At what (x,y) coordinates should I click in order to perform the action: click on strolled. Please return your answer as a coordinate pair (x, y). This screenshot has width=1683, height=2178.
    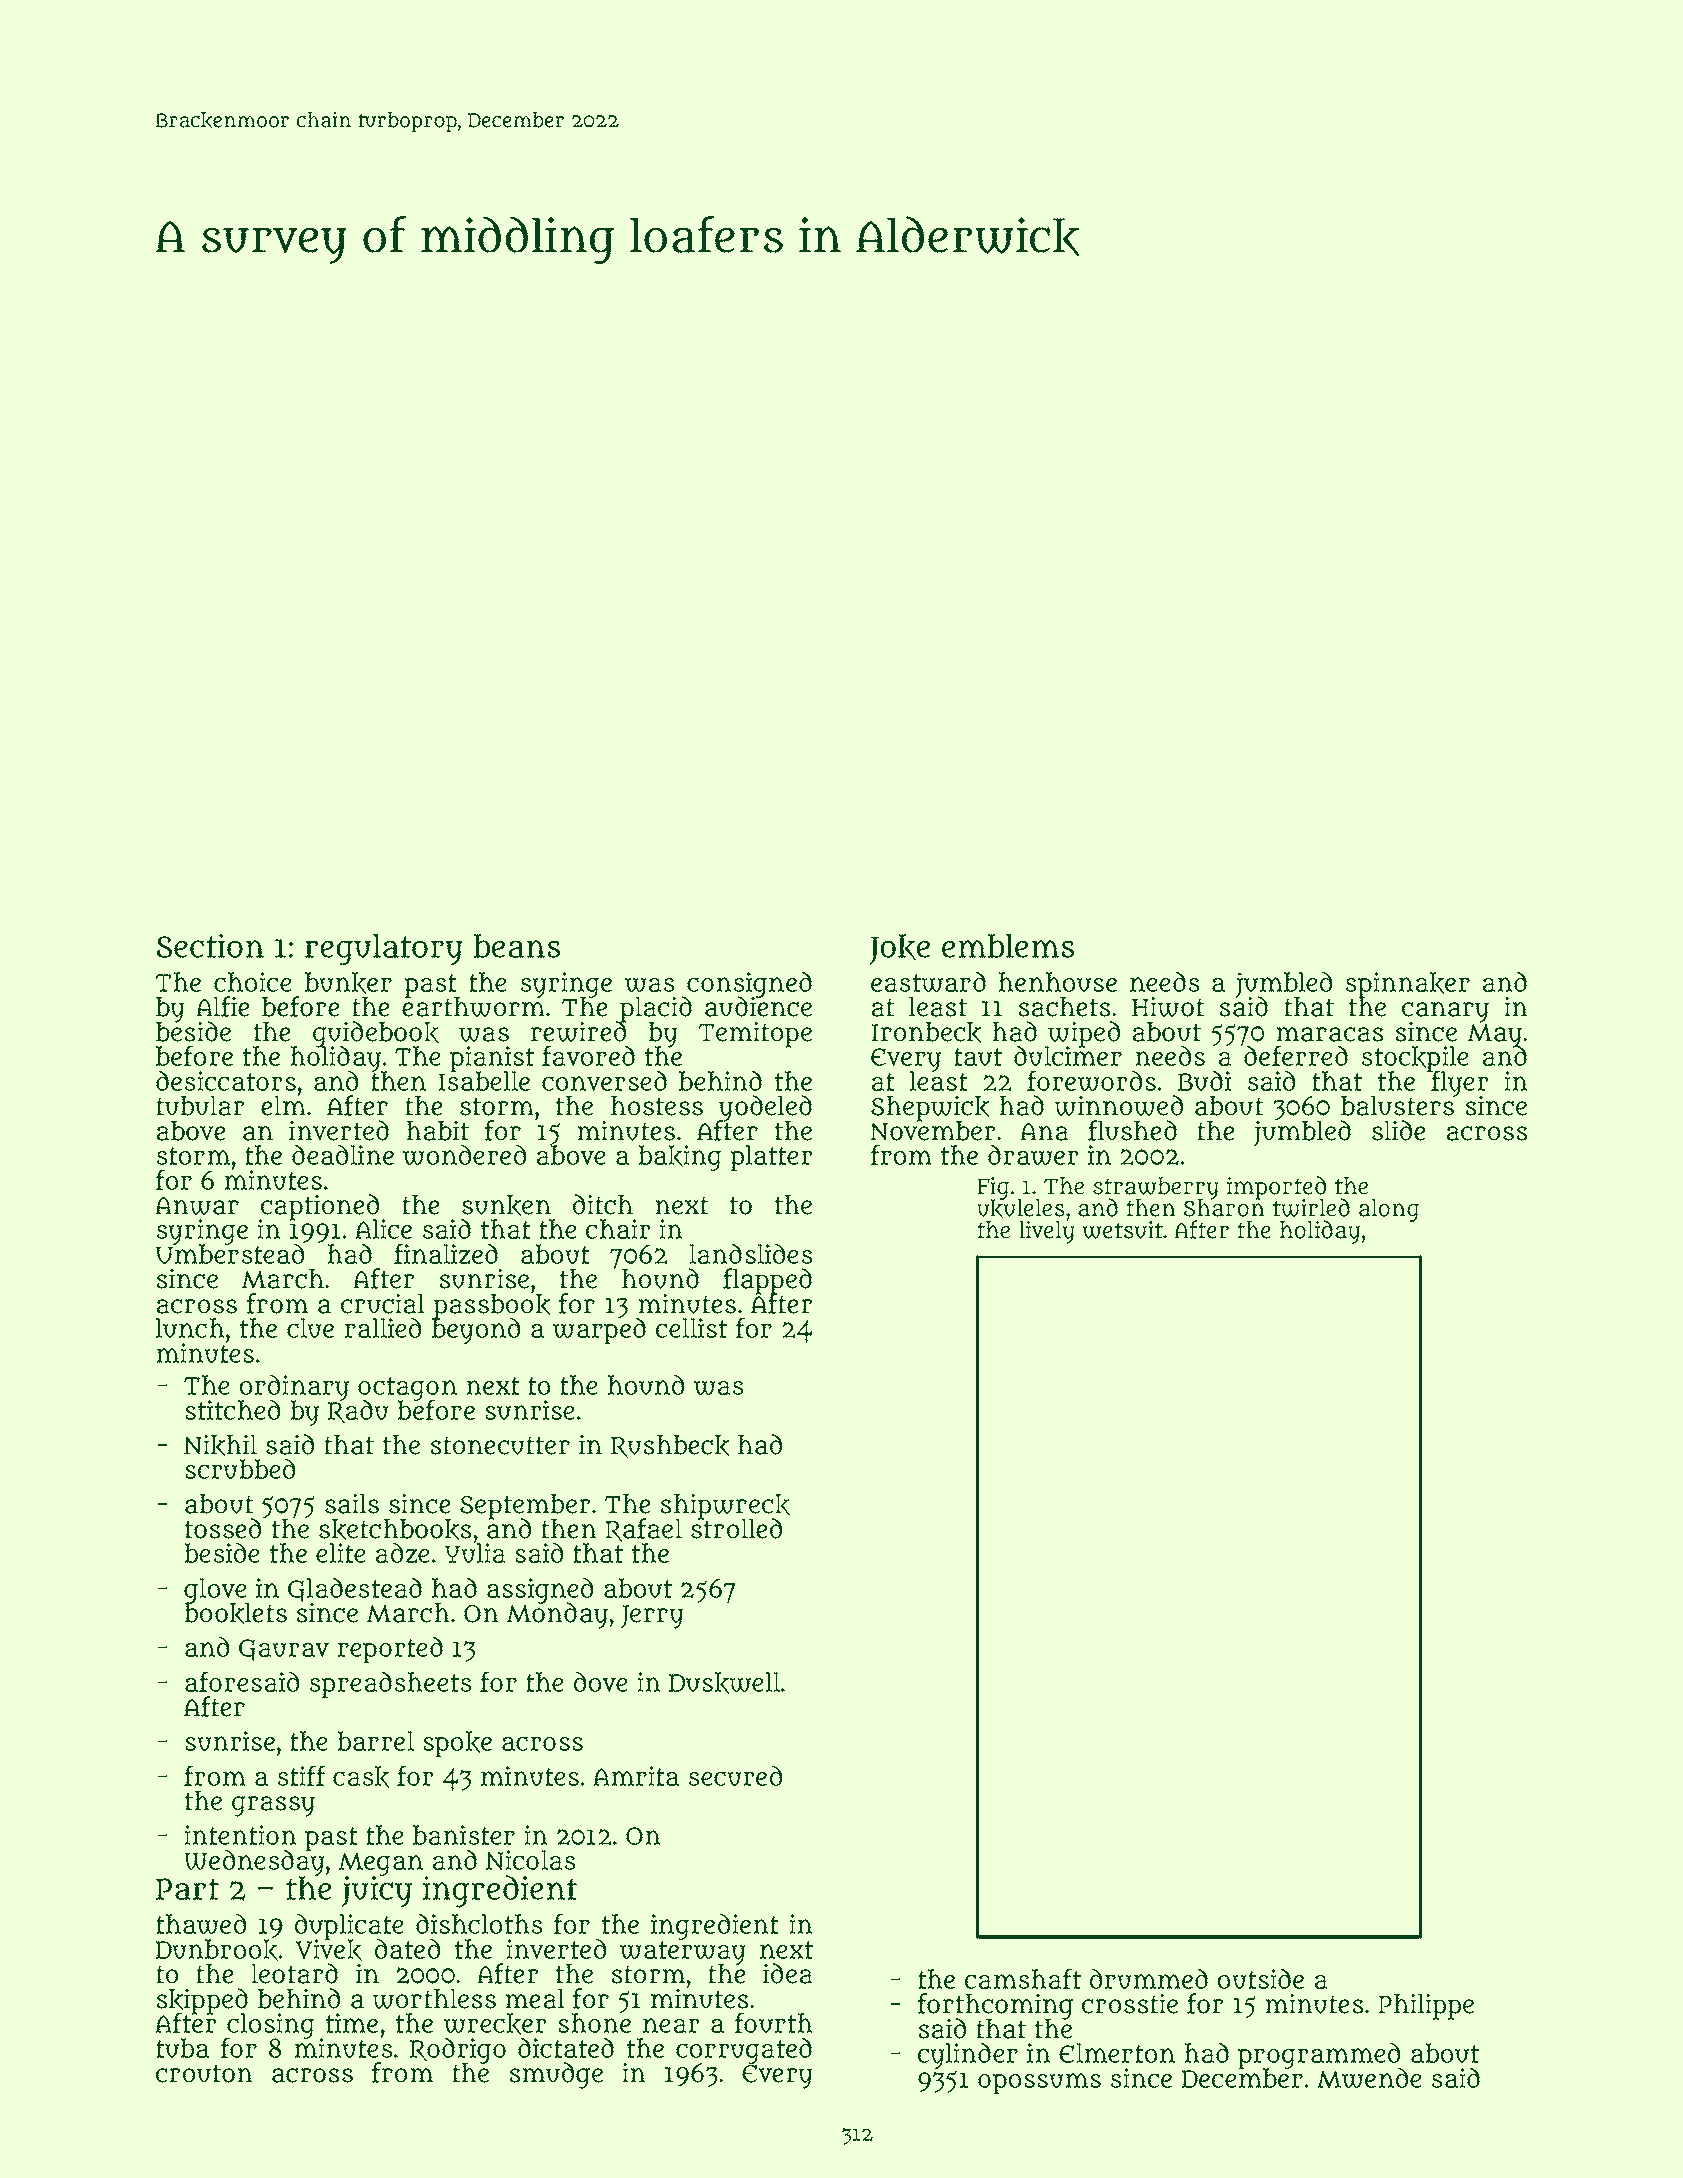
    Looking at the image, I should click on (736, 1529).
